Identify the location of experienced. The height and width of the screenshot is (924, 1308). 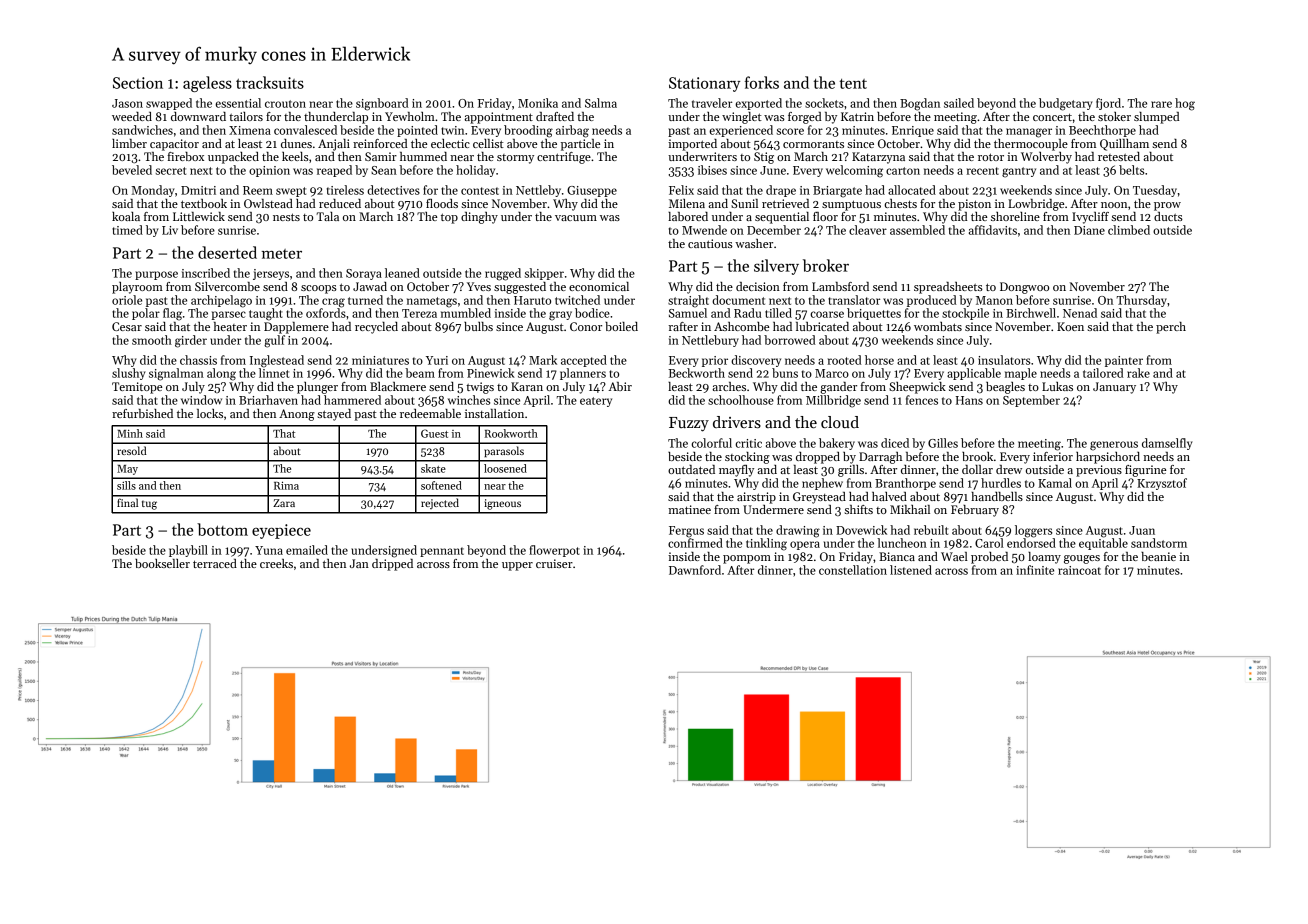
(741, 131).
